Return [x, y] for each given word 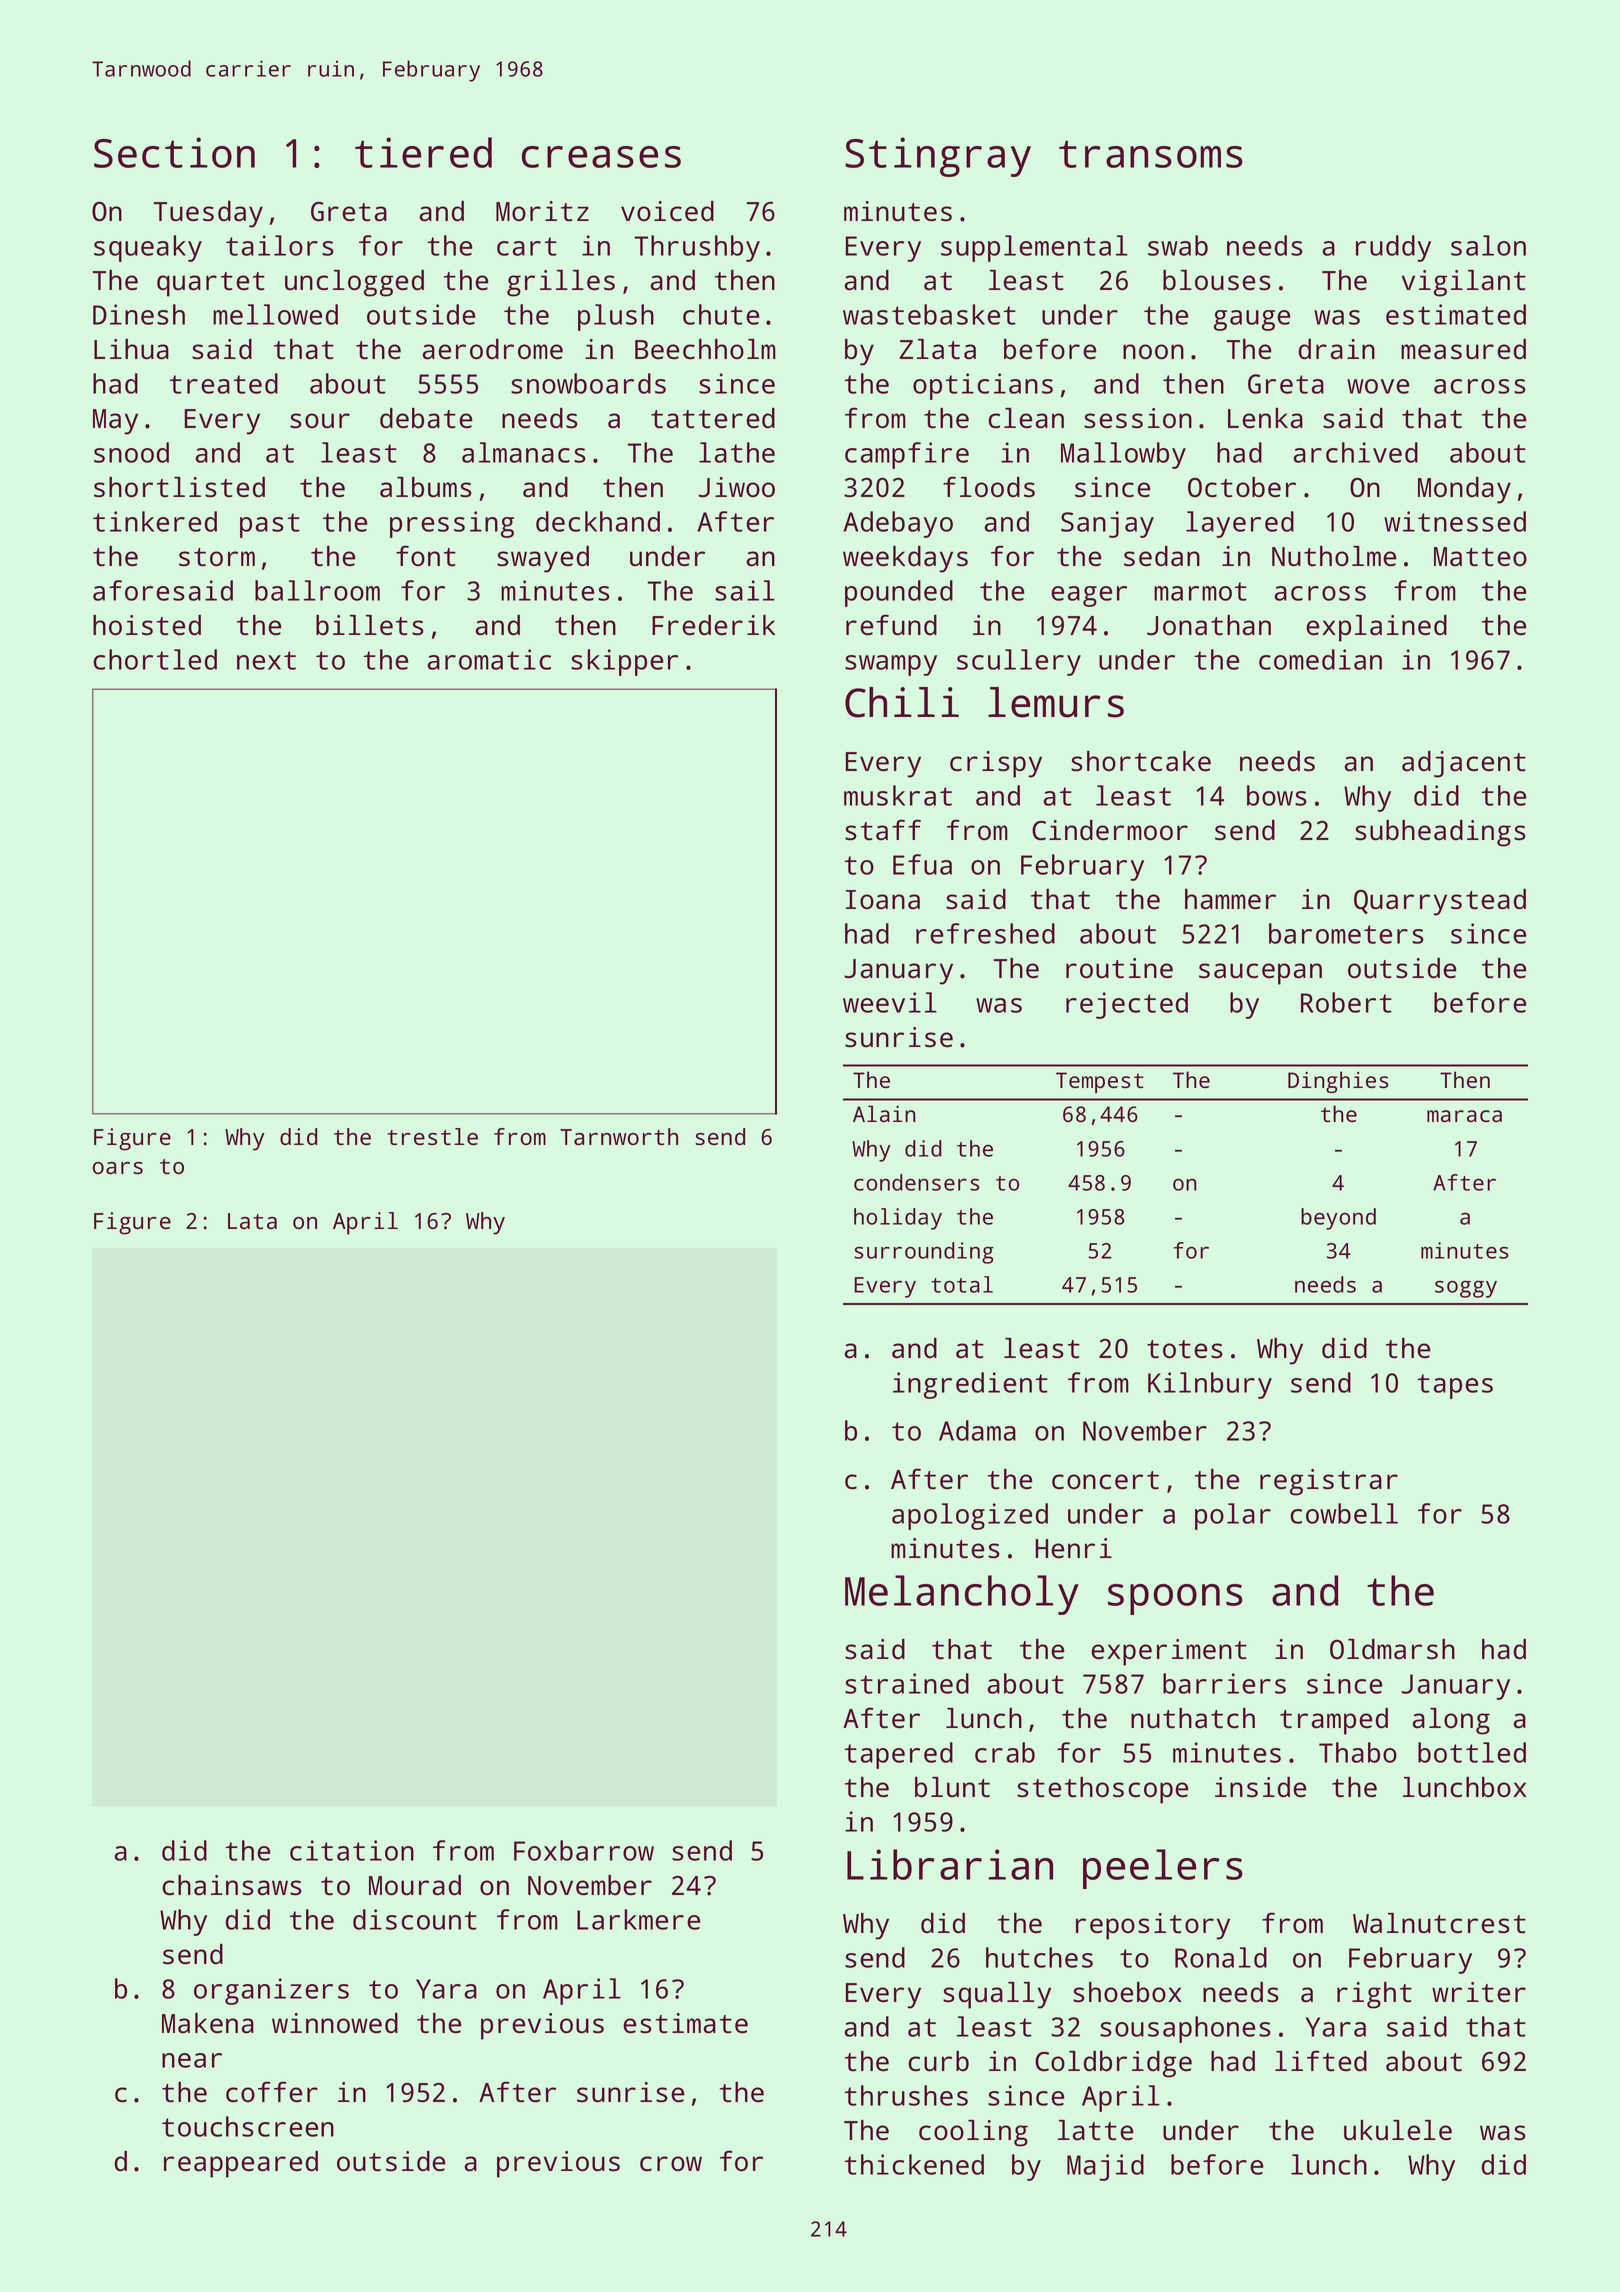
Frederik [713, 625]
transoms [1151, 154]
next [266, 660]
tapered [899, 1755]
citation [352, 1850]
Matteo [1480, 557]
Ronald [1221, 1957]
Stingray [938, 157]
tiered [423, 152]
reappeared [241, 2164]
